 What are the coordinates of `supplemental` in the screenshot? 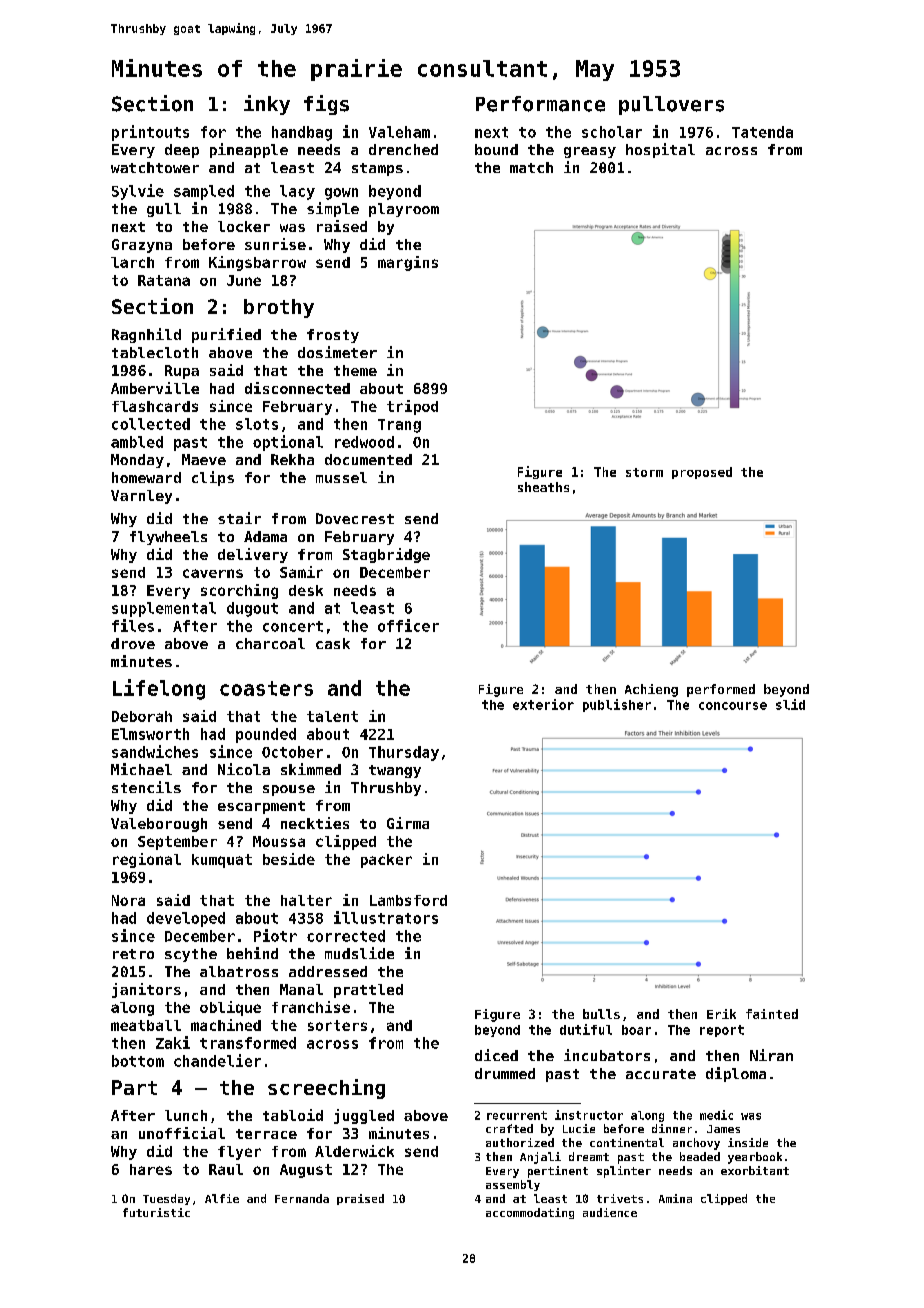 It's located at (164, 609).
